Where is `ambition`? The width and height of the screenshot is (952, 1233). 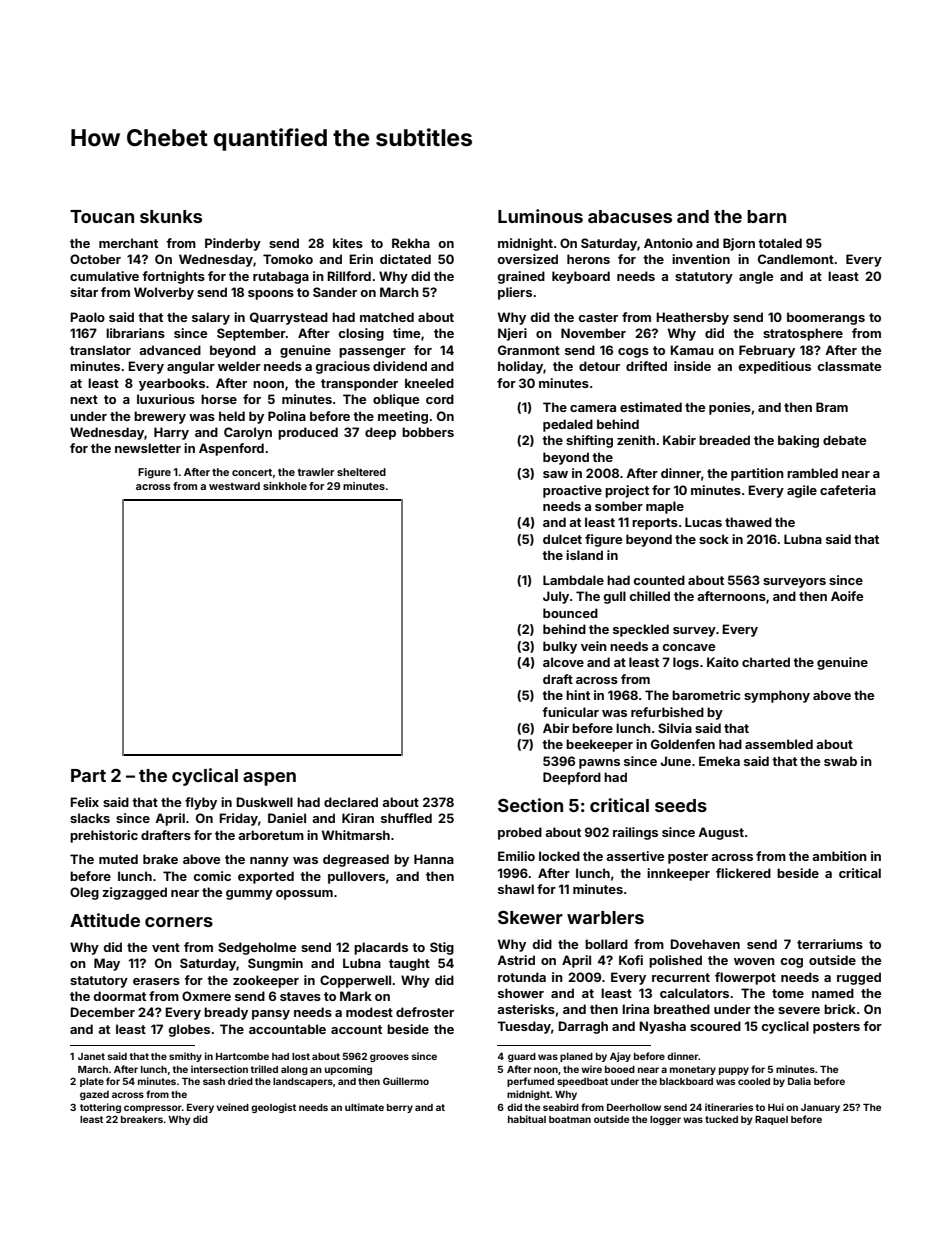
ambition is located at coordinates (839, 856).
